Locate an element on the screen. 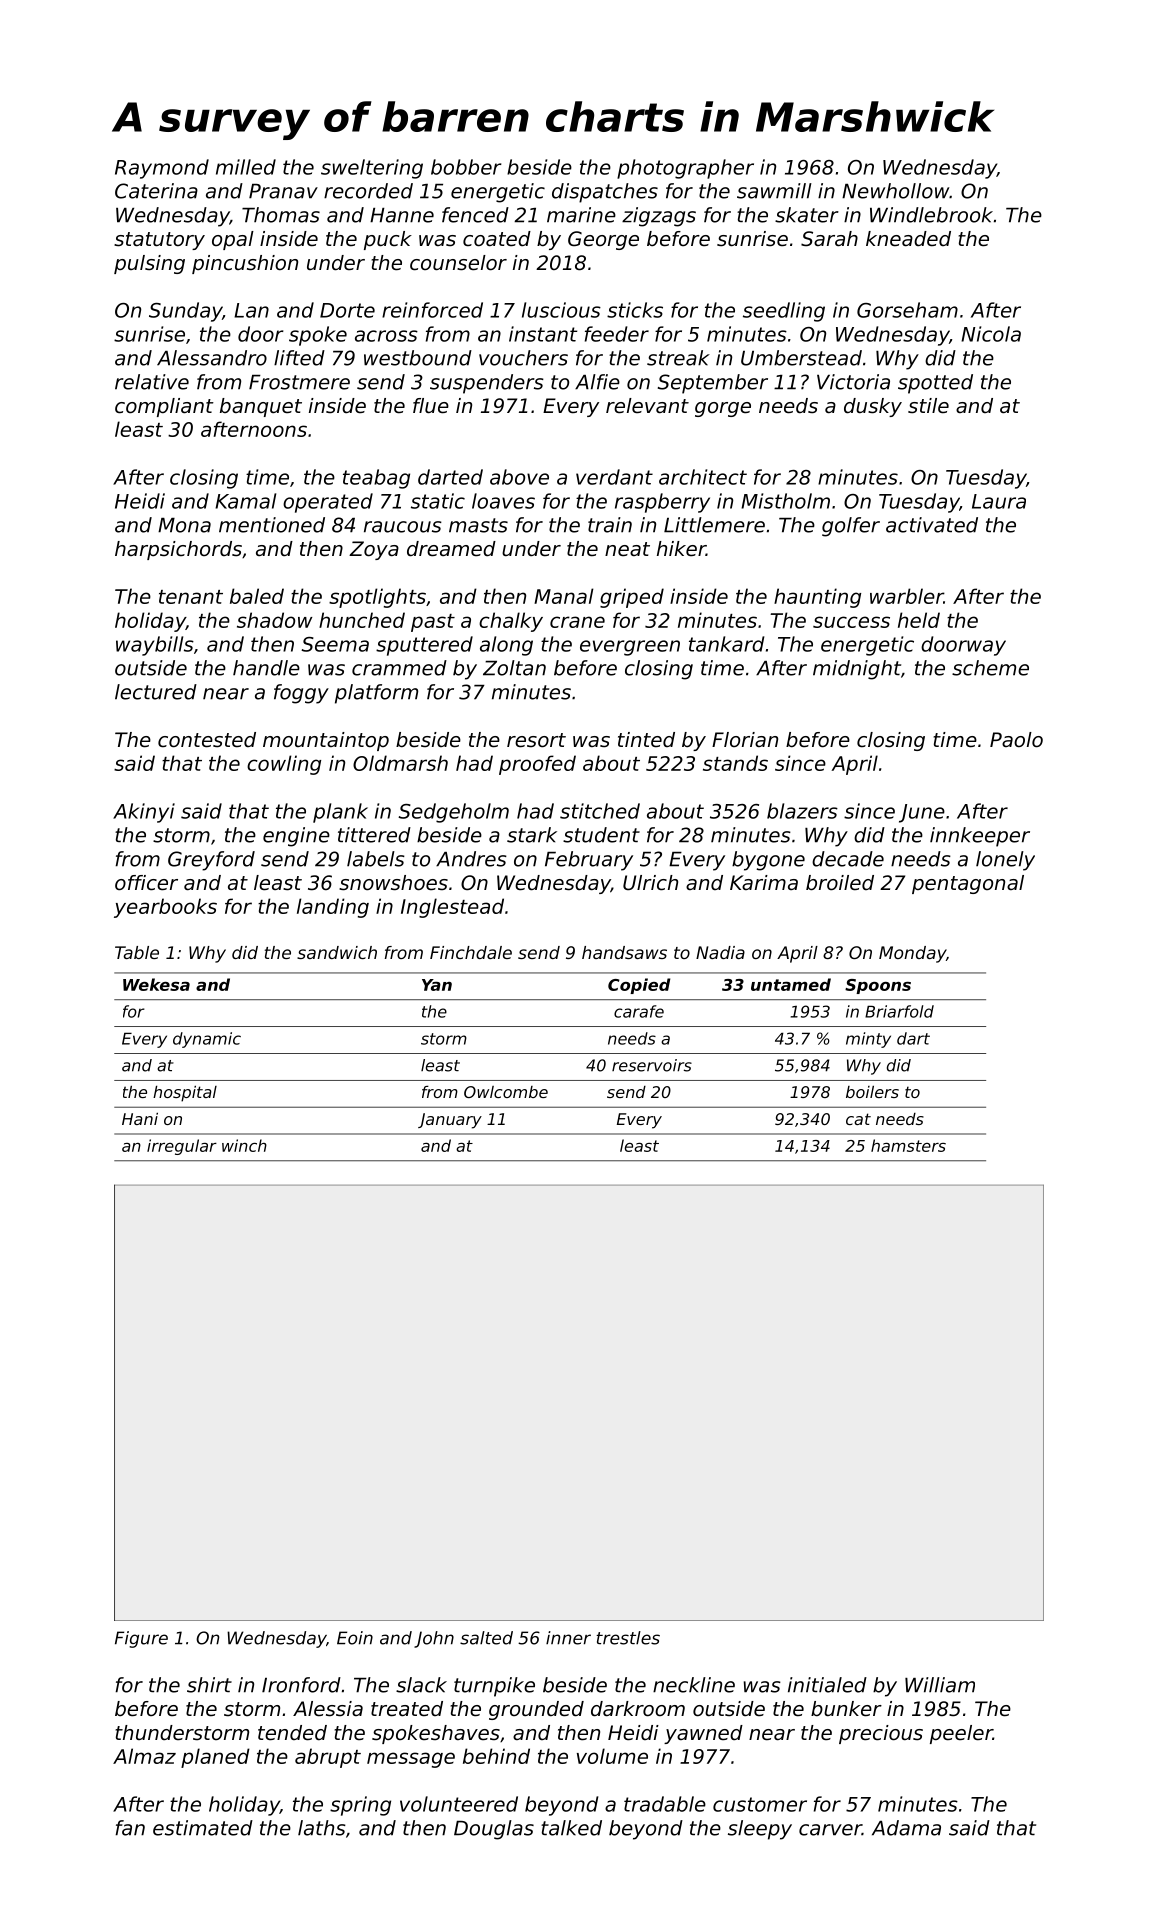 The height and width of the screenshot is (1908, 1158). neckline is located at coordinates (694, 1685).
